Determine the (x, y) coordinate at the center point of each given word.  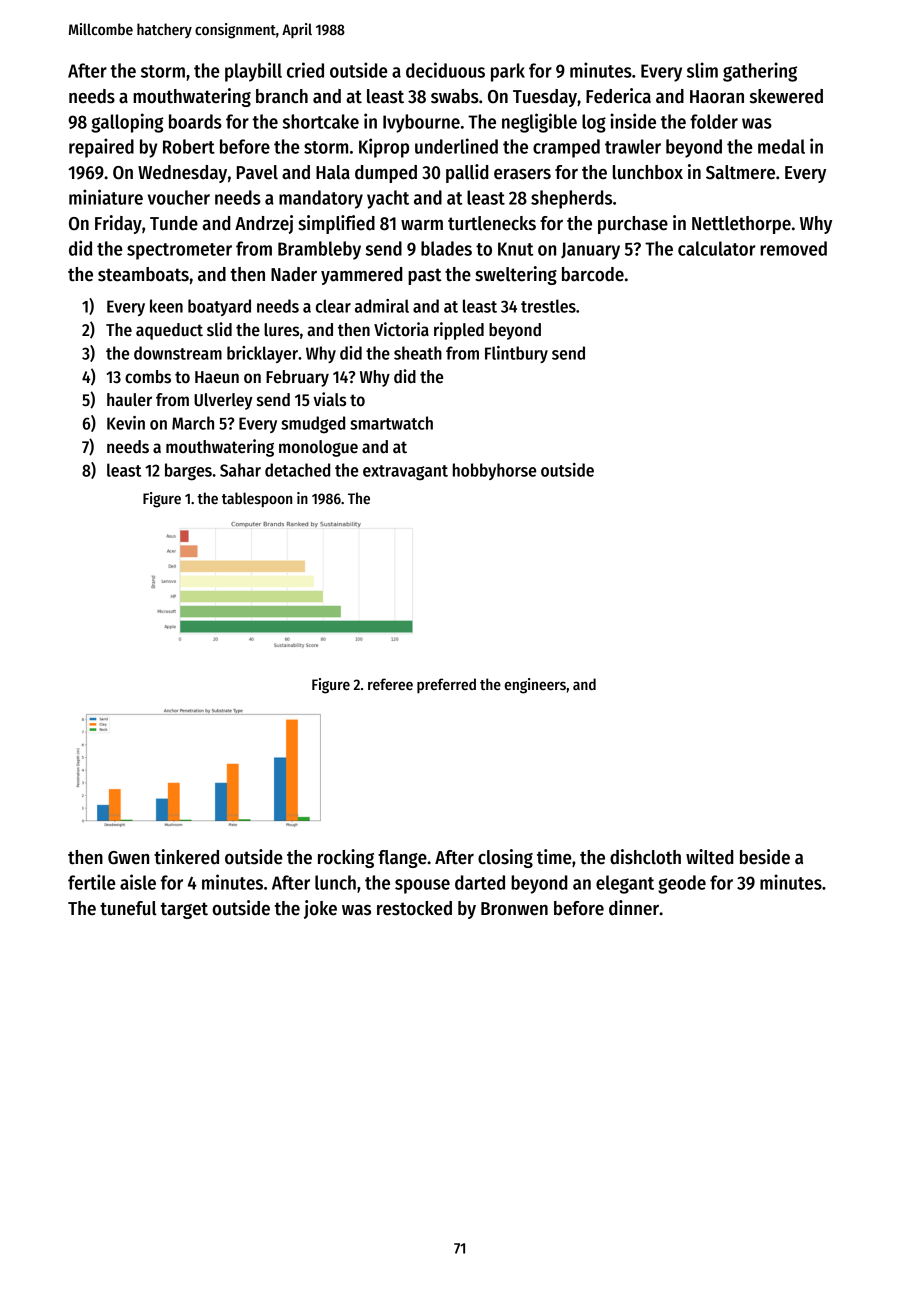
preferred (446, 685)
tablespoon (257, 500)
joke (320, 909)
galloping (127, 123)
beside (765, 857)
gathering (760, 72)
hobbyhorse (494, 471)
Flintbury (516, 354)
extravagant (405, 473)
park (508, 72)
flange (402, 859)
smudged (313, 425)
